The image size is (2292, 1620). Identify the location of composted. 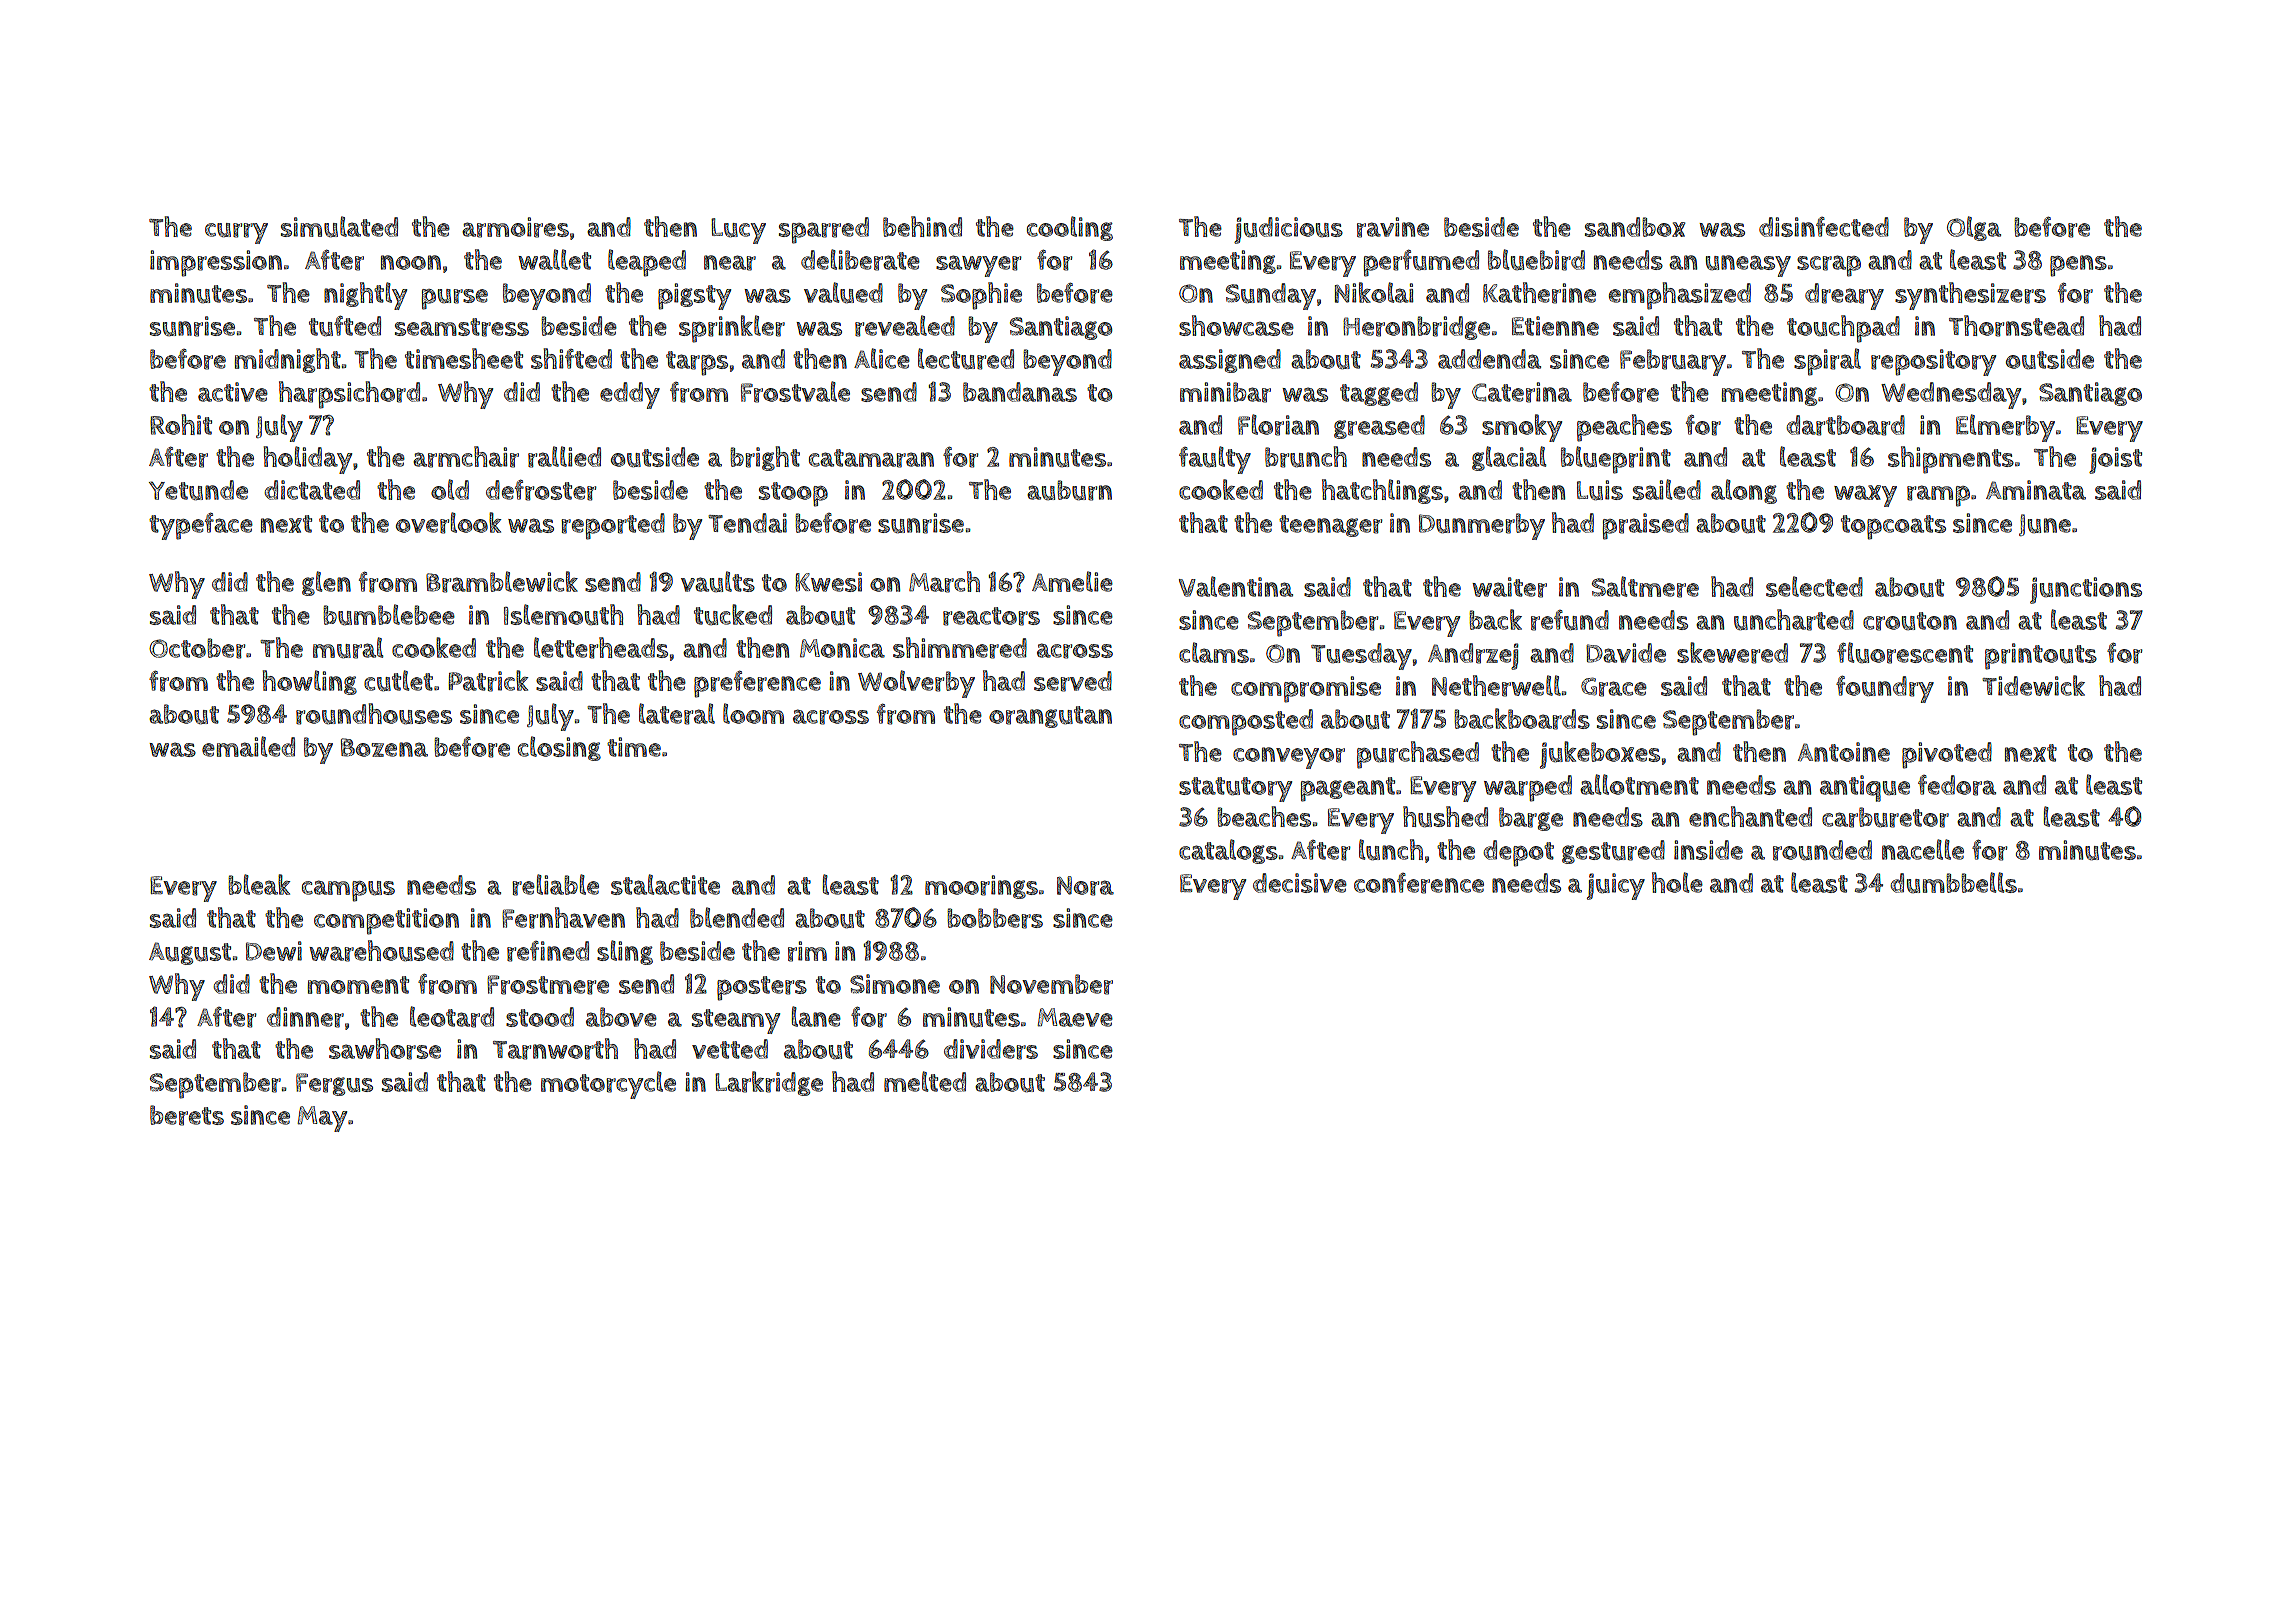
(1246, 722).
